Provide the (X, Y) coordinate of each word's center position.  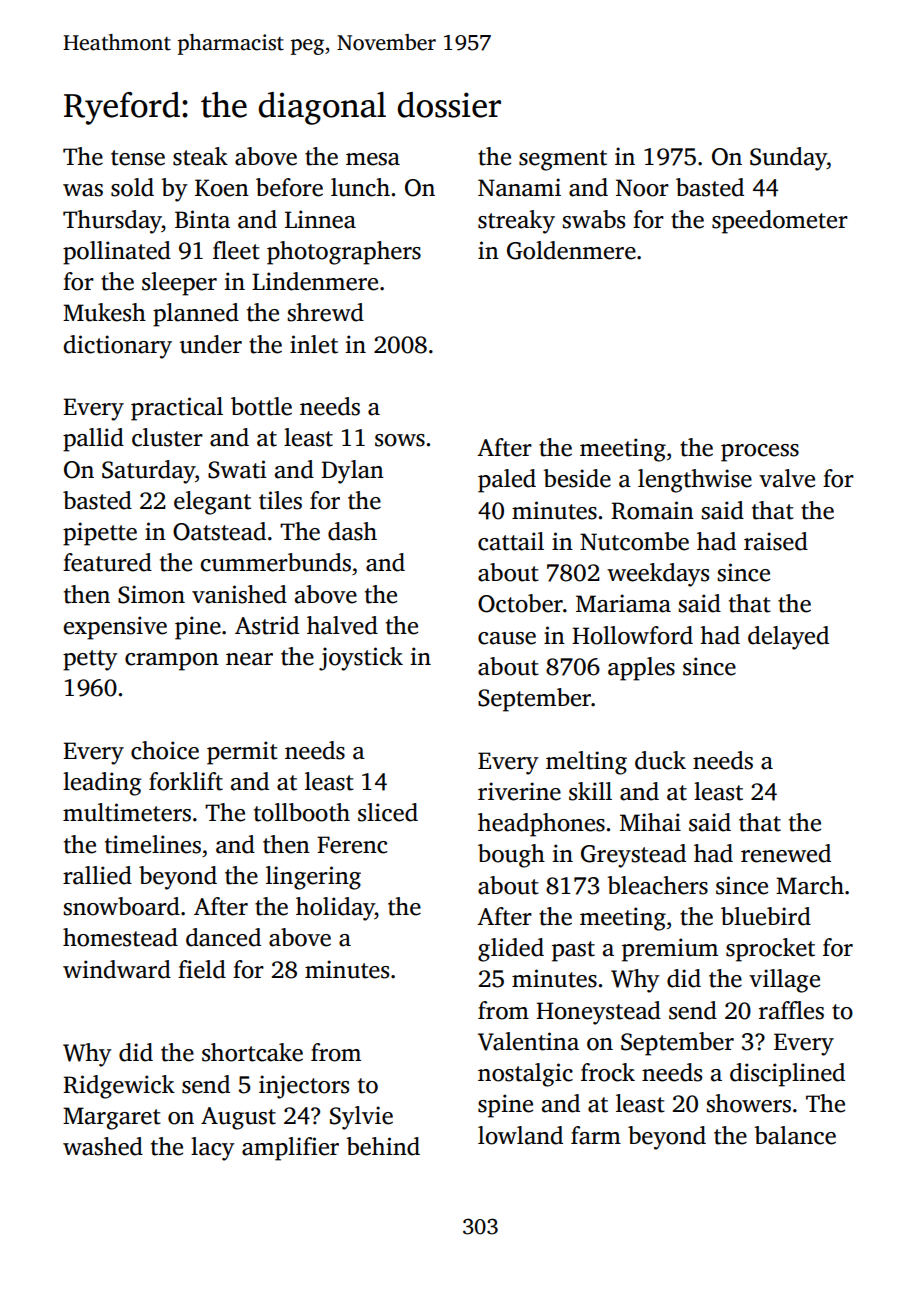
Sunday (788, 159)
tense (138, 158)
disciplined (787, 1075)
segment (563, 160)
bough (511, 856)
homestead (120, 937)
